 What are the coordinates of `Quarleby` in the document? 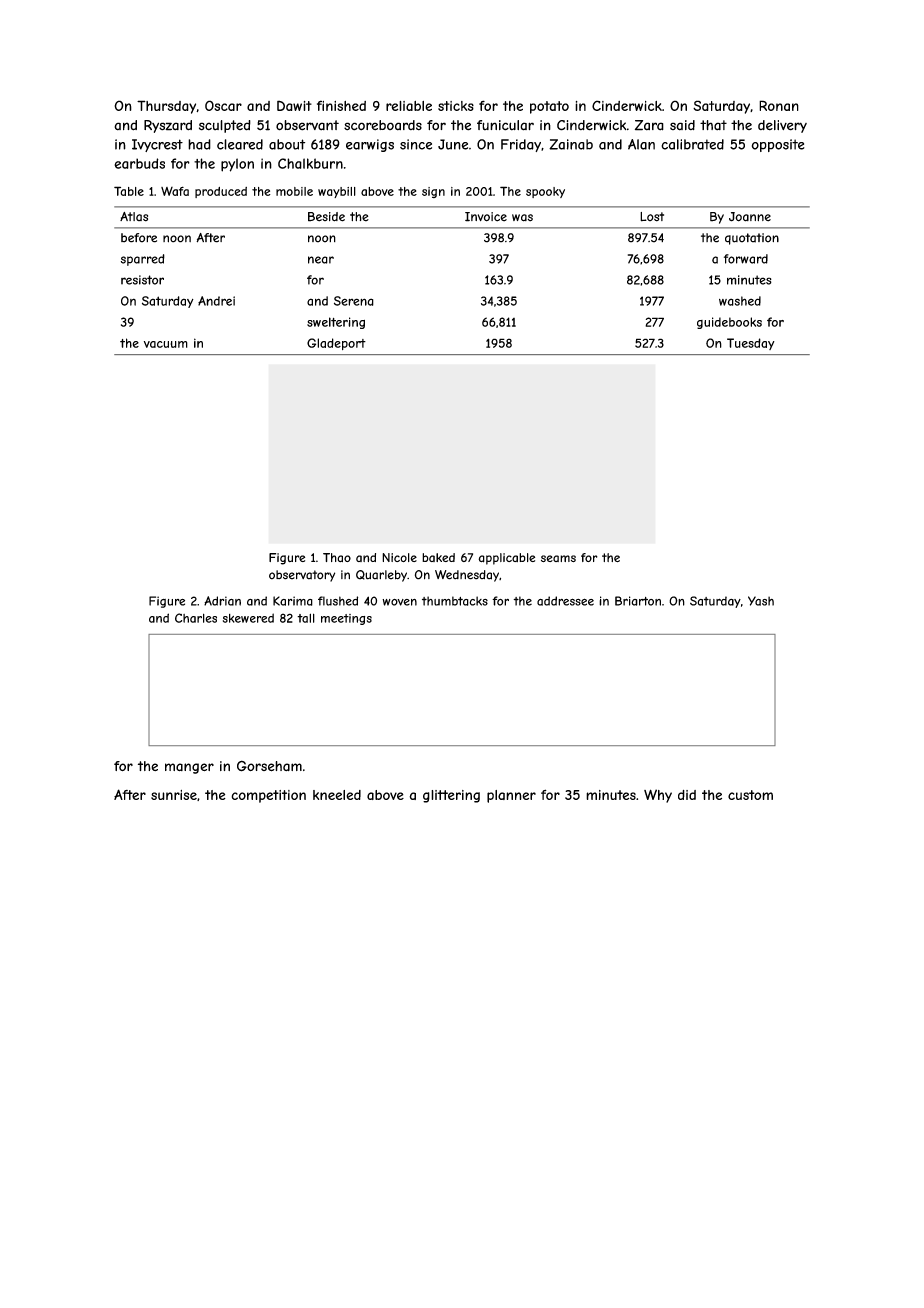 It's located at (381, 576).
